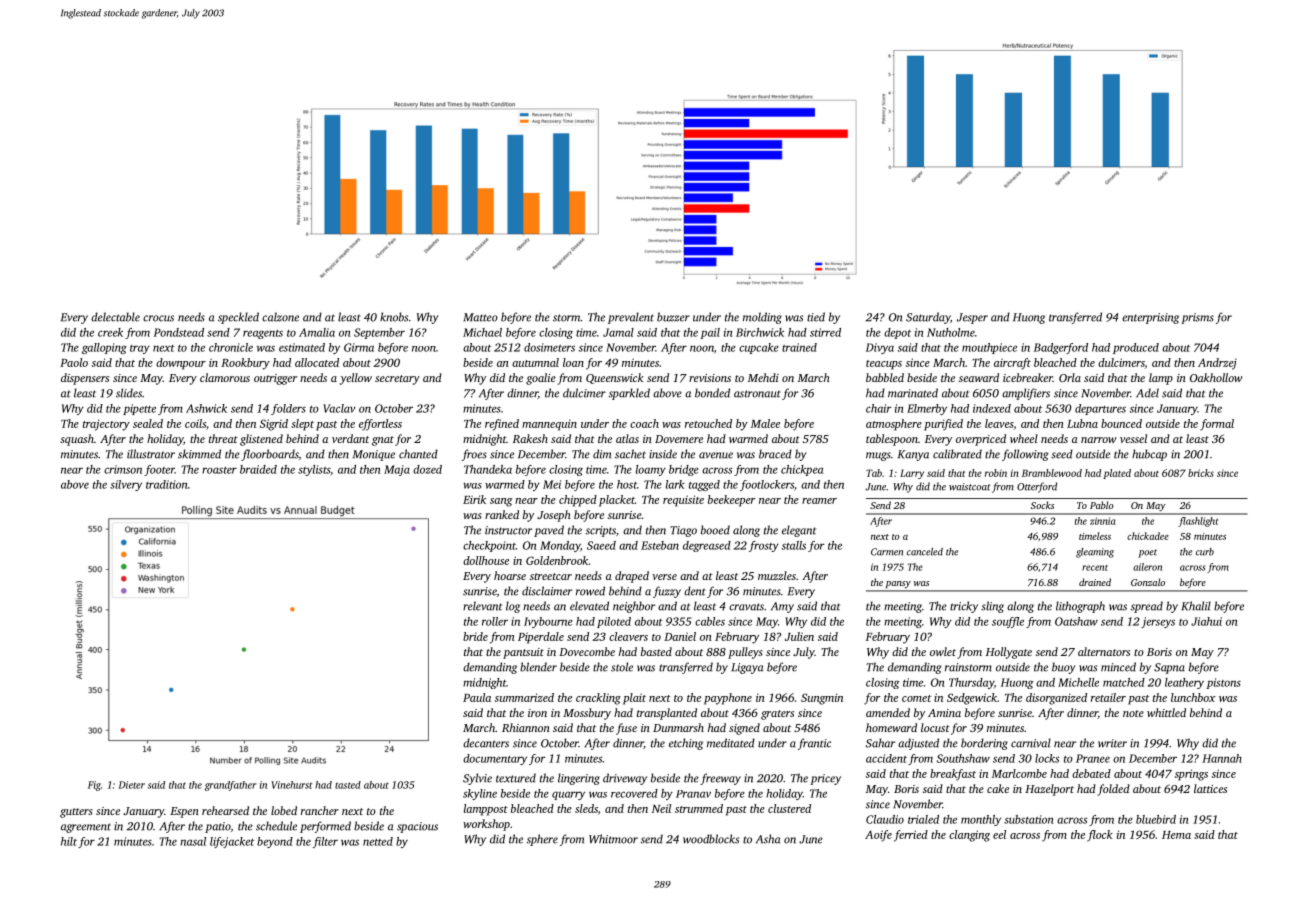 The width and height of the image is (1308, 924). Describe the element at coordinates (911, 836) in the image. I see `ferried` at that location.
